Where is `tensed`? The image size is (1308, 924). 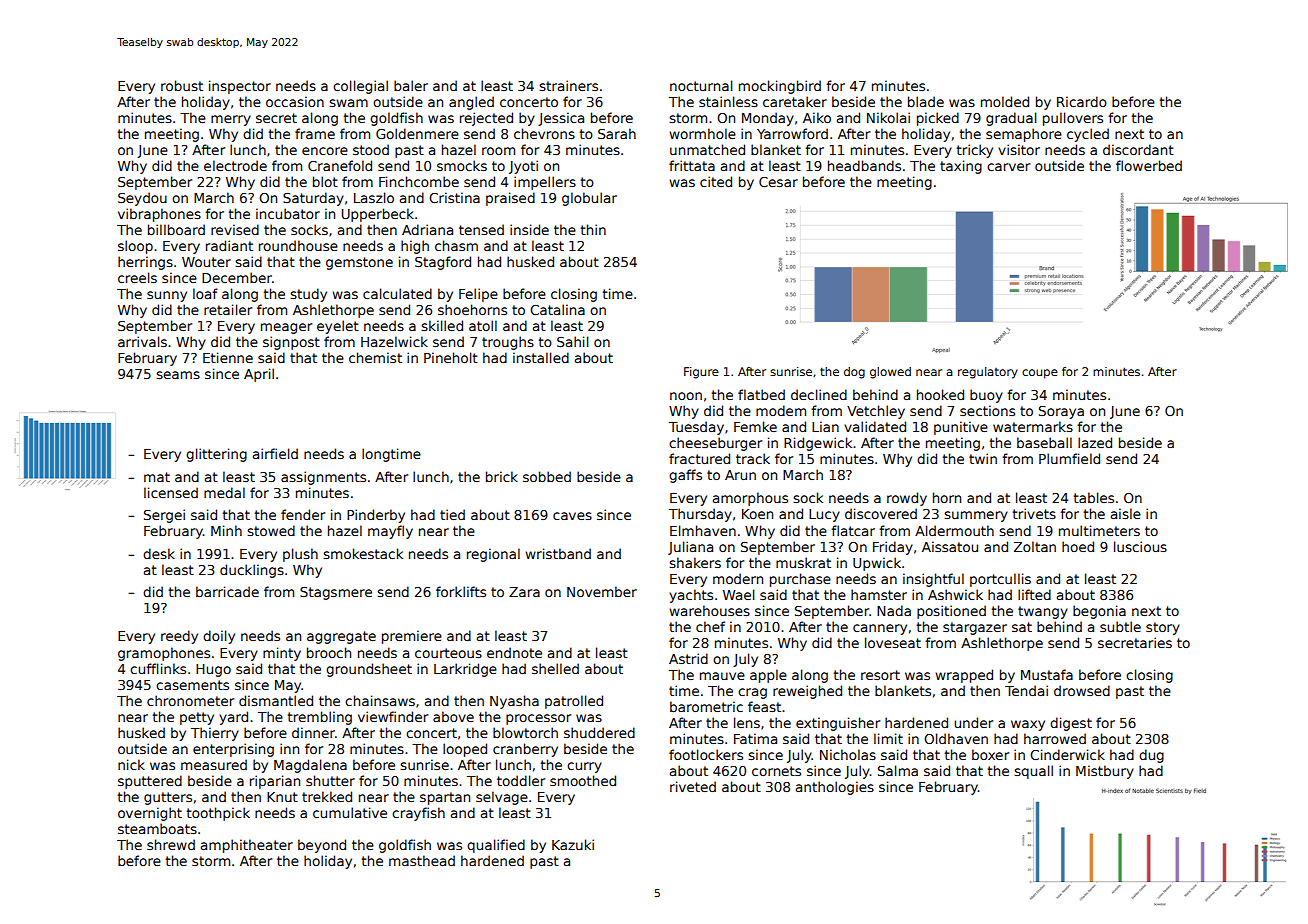 tensed is located at coordinates (481, 229).
